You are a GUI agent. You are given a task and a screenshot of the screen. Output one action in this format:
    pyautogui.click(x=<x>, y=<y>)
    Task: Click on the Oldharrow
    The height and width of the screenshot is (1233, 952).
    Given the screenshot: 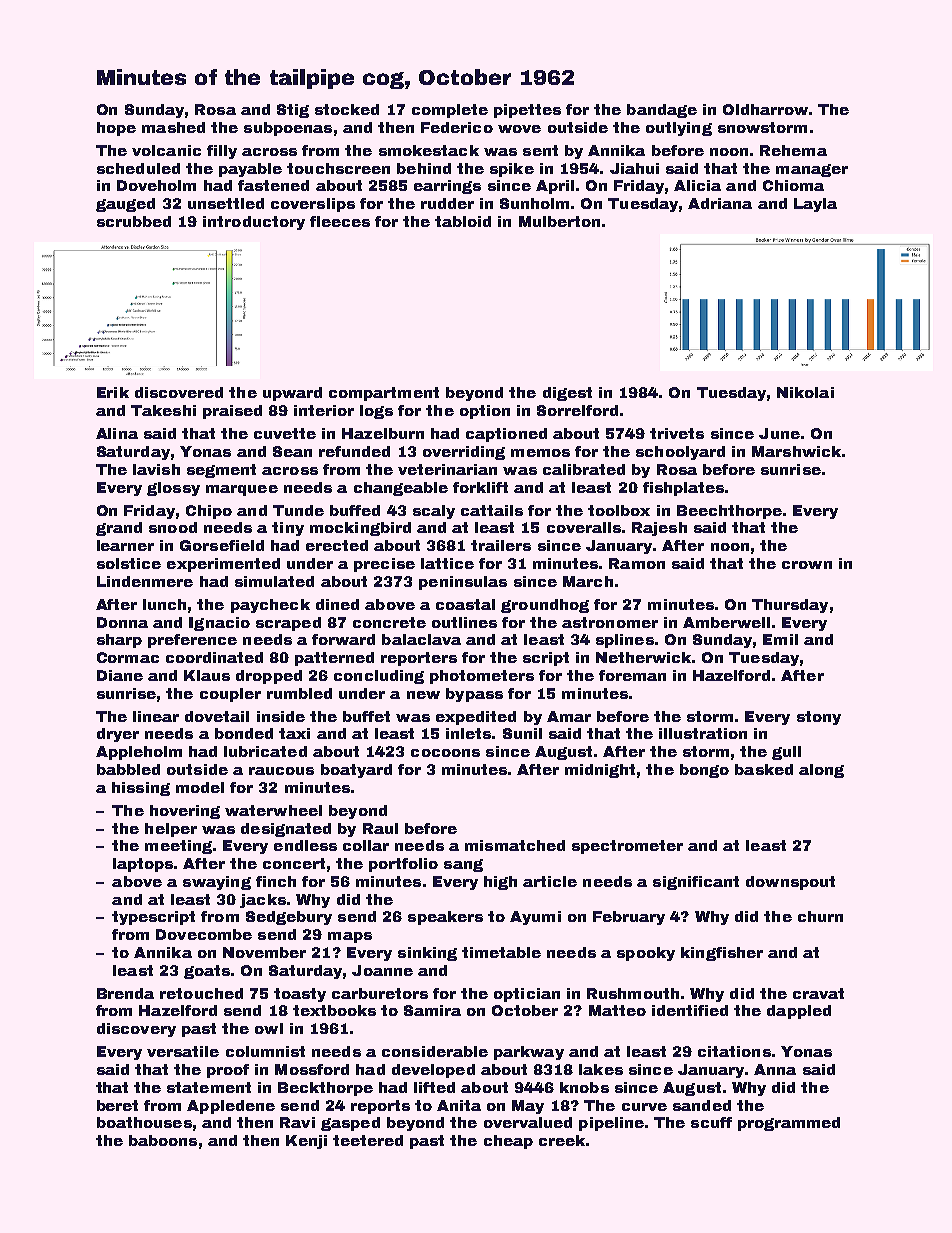 What is the action you would take?
    pyautogui.click(x=765, y=109)
